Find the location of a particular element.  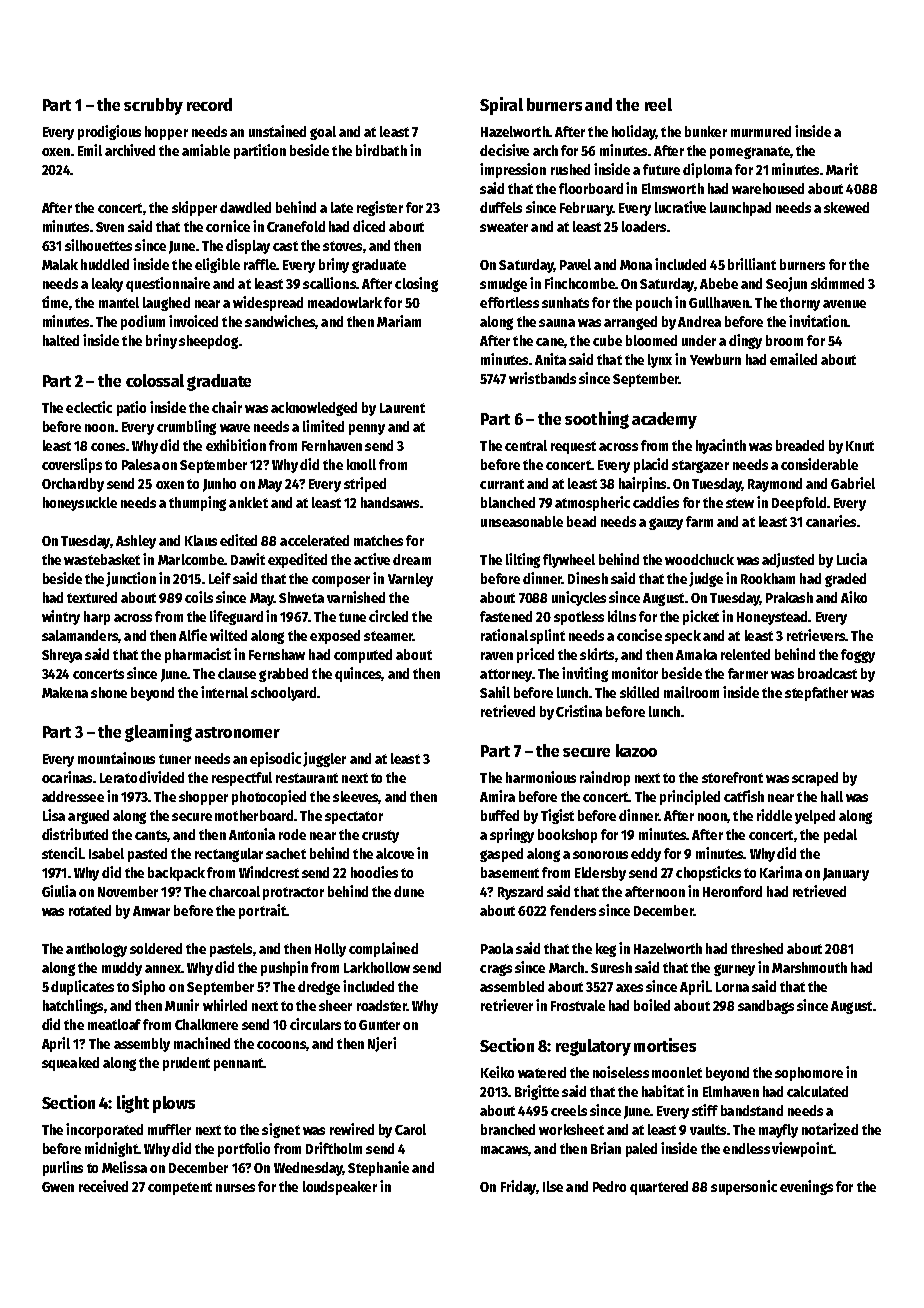

stencil is located at coordinates (62, 853).
